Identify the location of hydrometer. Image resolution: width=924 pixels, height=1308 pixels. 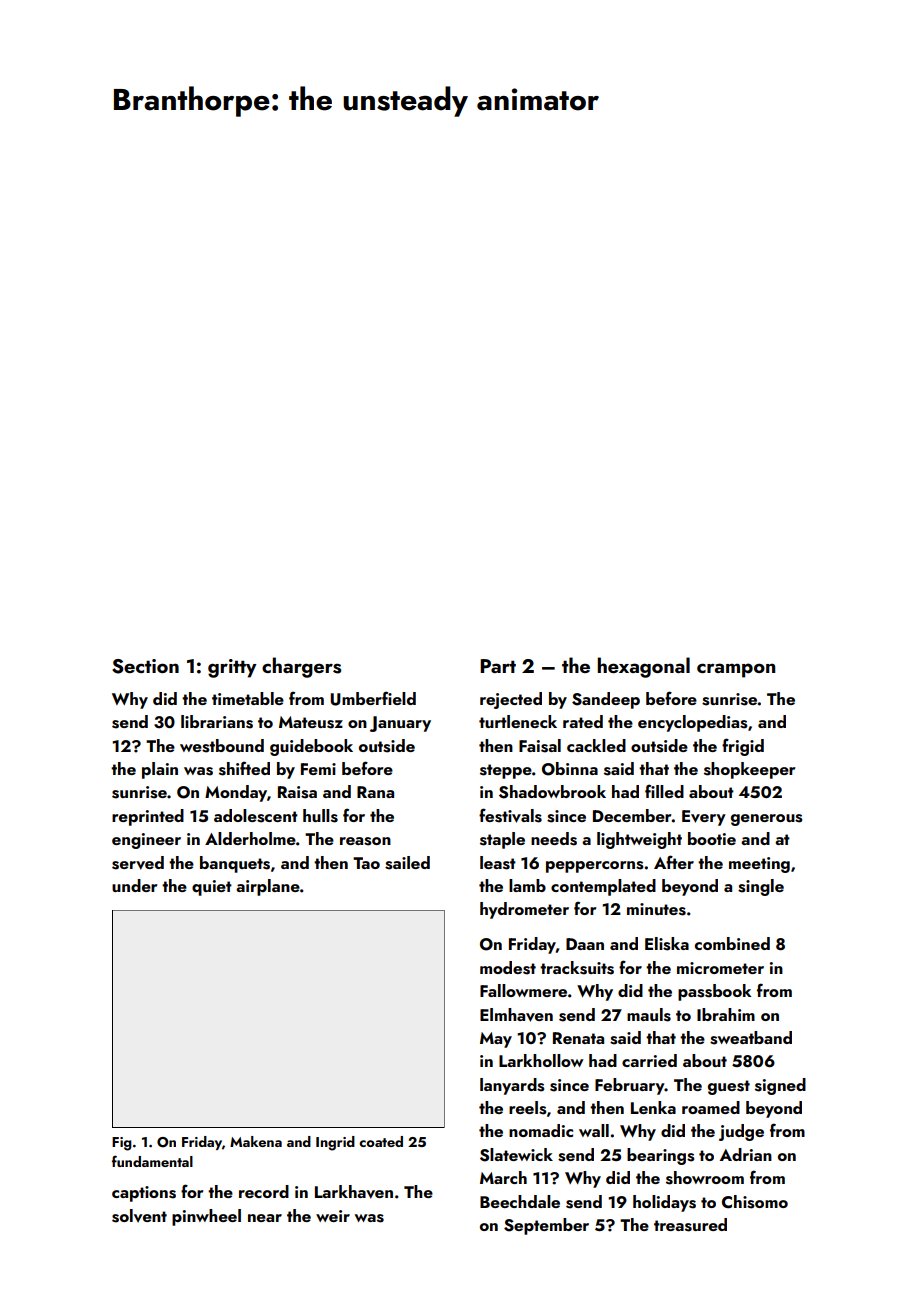
(524, 910).
